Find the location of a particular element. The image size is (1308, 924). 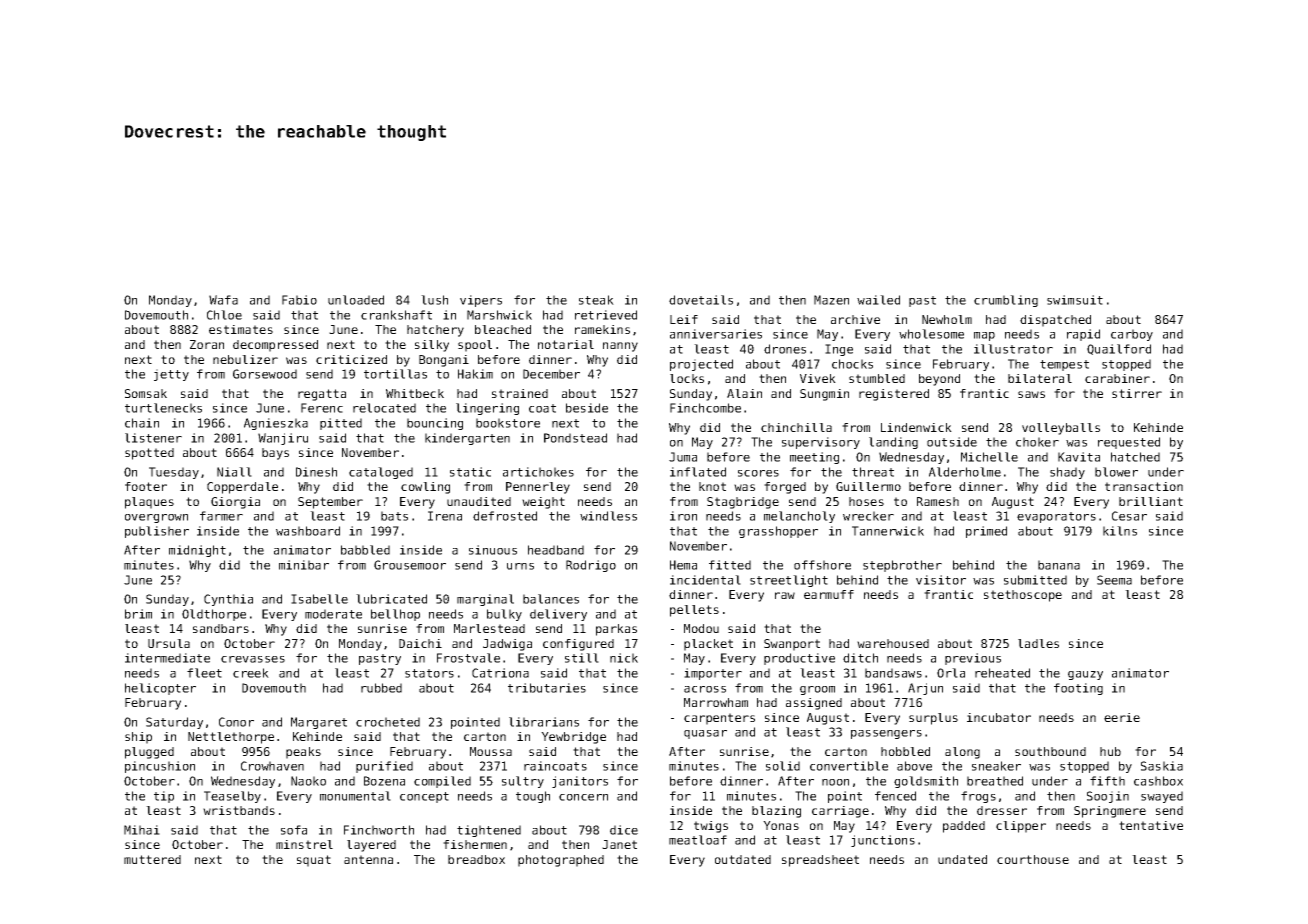

swimsuit is located at coordinates (1075, 300).
